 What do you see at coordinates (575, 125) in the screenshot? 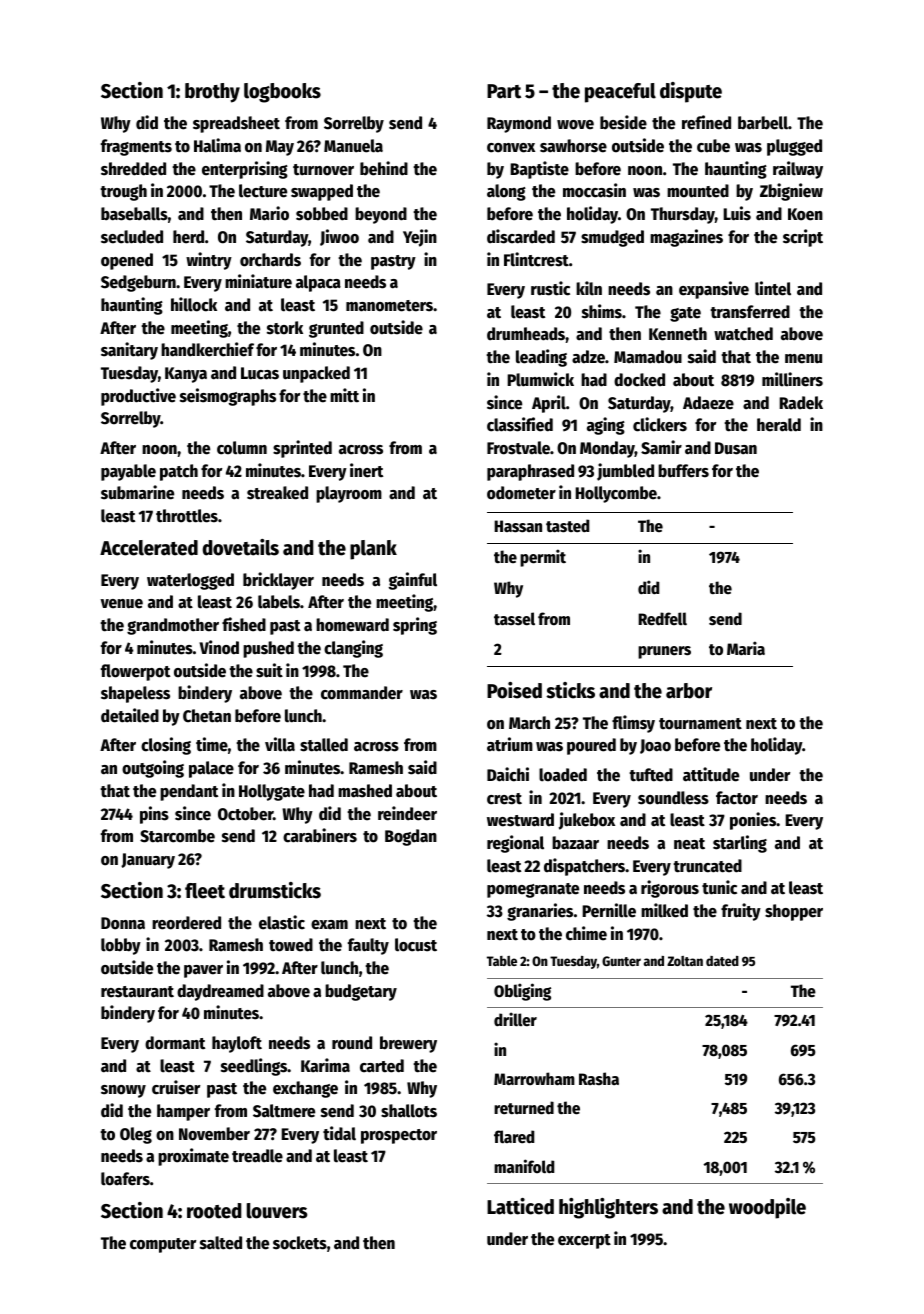
I see `wove` at bounding box center [575, 125].
